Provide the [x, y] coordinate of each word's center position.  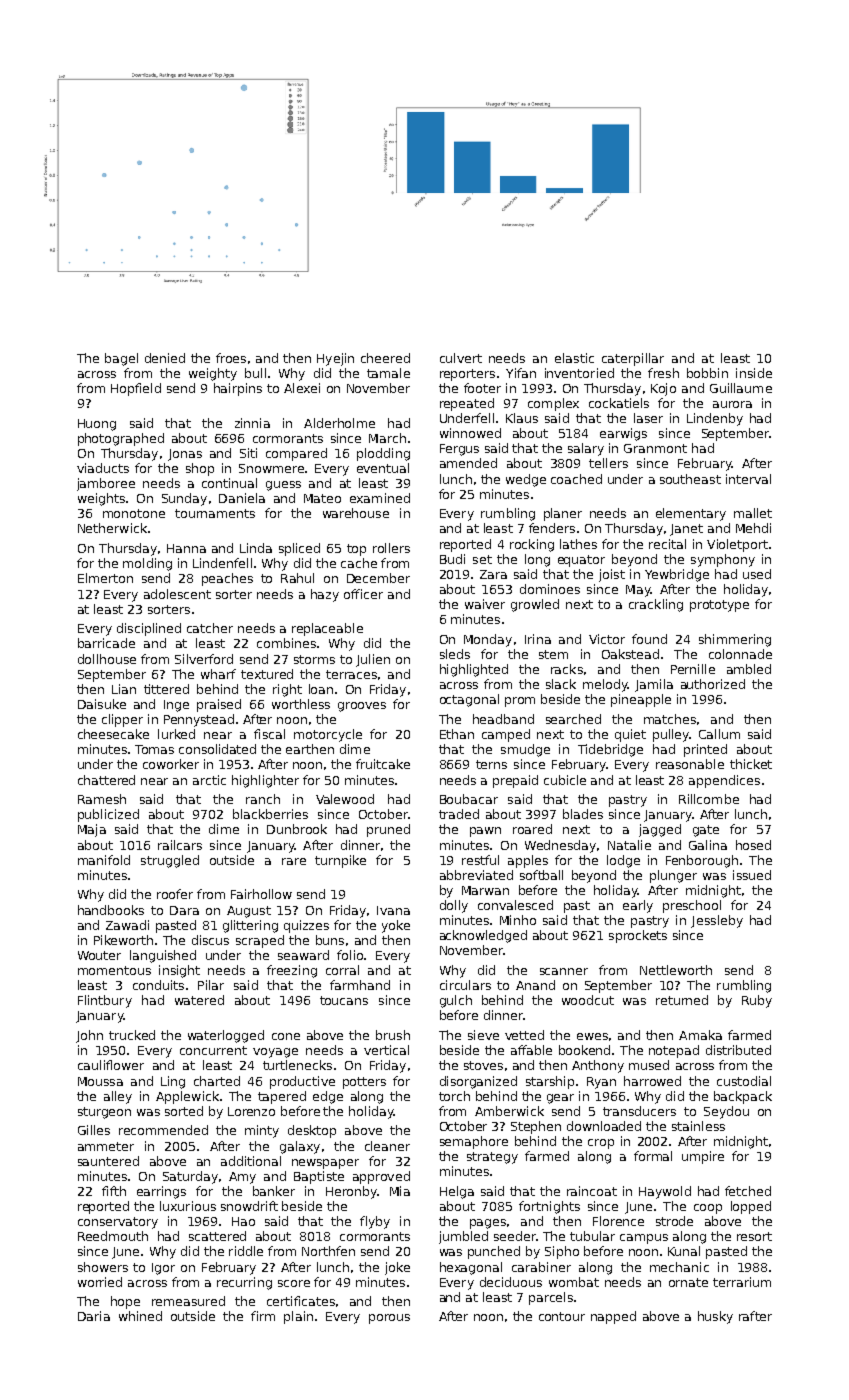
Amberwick [509, 1111]
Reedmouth [113, 1236]
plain [298, 1317]
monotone [134, 513]
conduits [158, 985]
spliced [299, 549]
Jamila [654, 685]
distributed [738, 1050]
